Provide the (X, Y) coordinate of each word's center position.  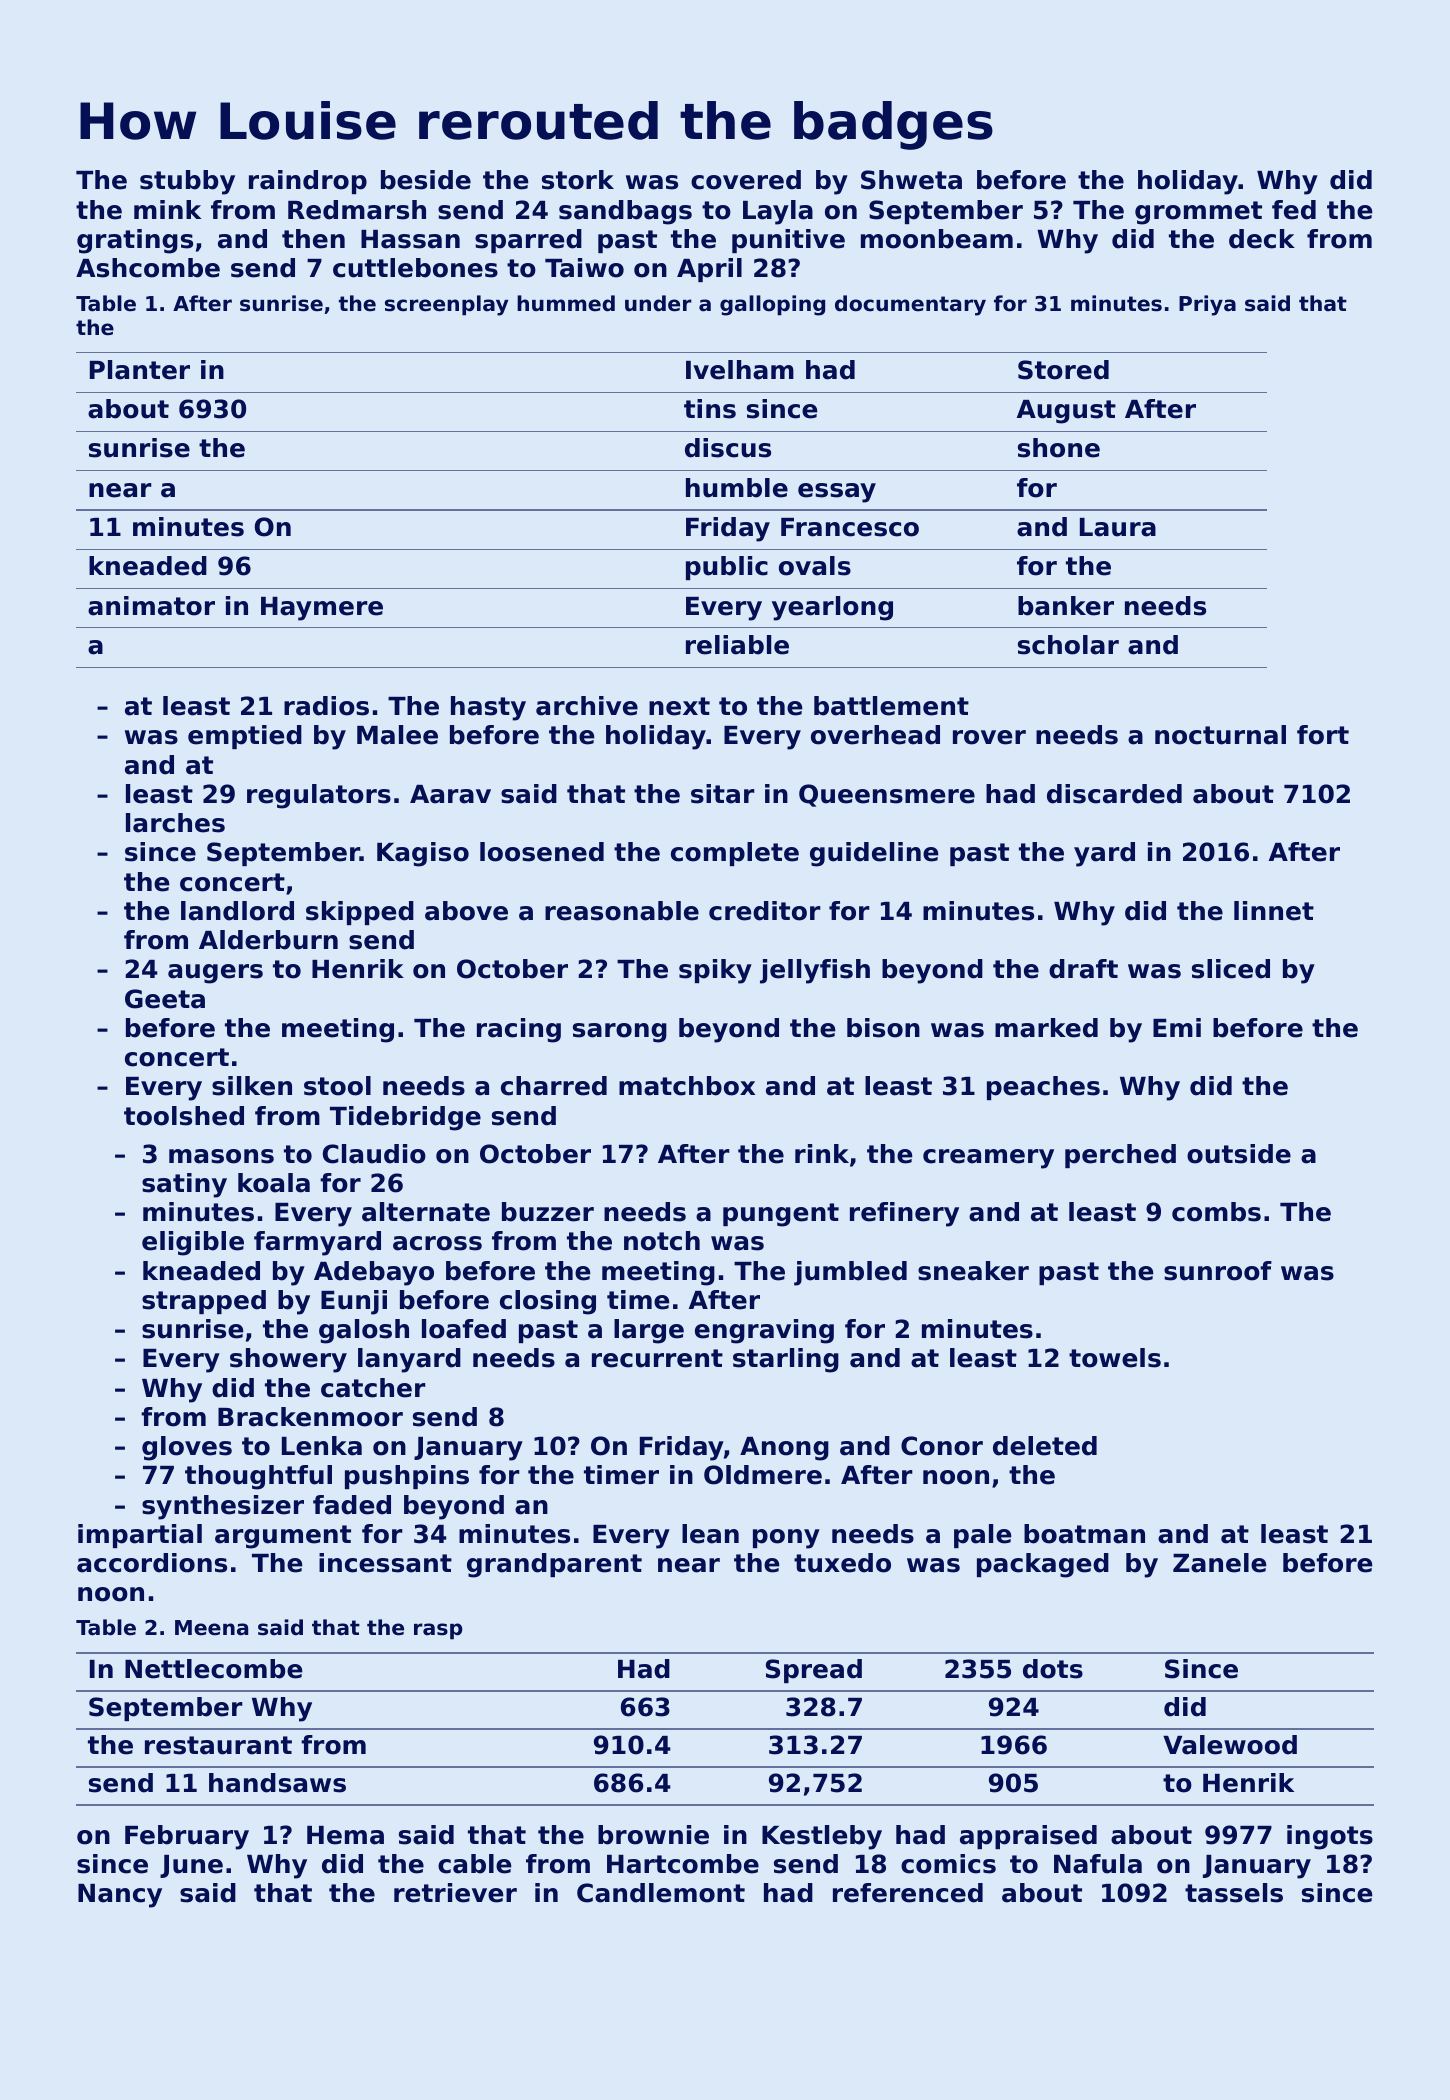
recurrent (657, 1358)
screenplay (446, 305)
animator (151, 606)
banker (1066, 606)
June (191, 1866)
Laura (1118, 527)
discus (728, 448)
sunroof (1218, 1271)
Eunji (354, 1302)
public (727, 568)
